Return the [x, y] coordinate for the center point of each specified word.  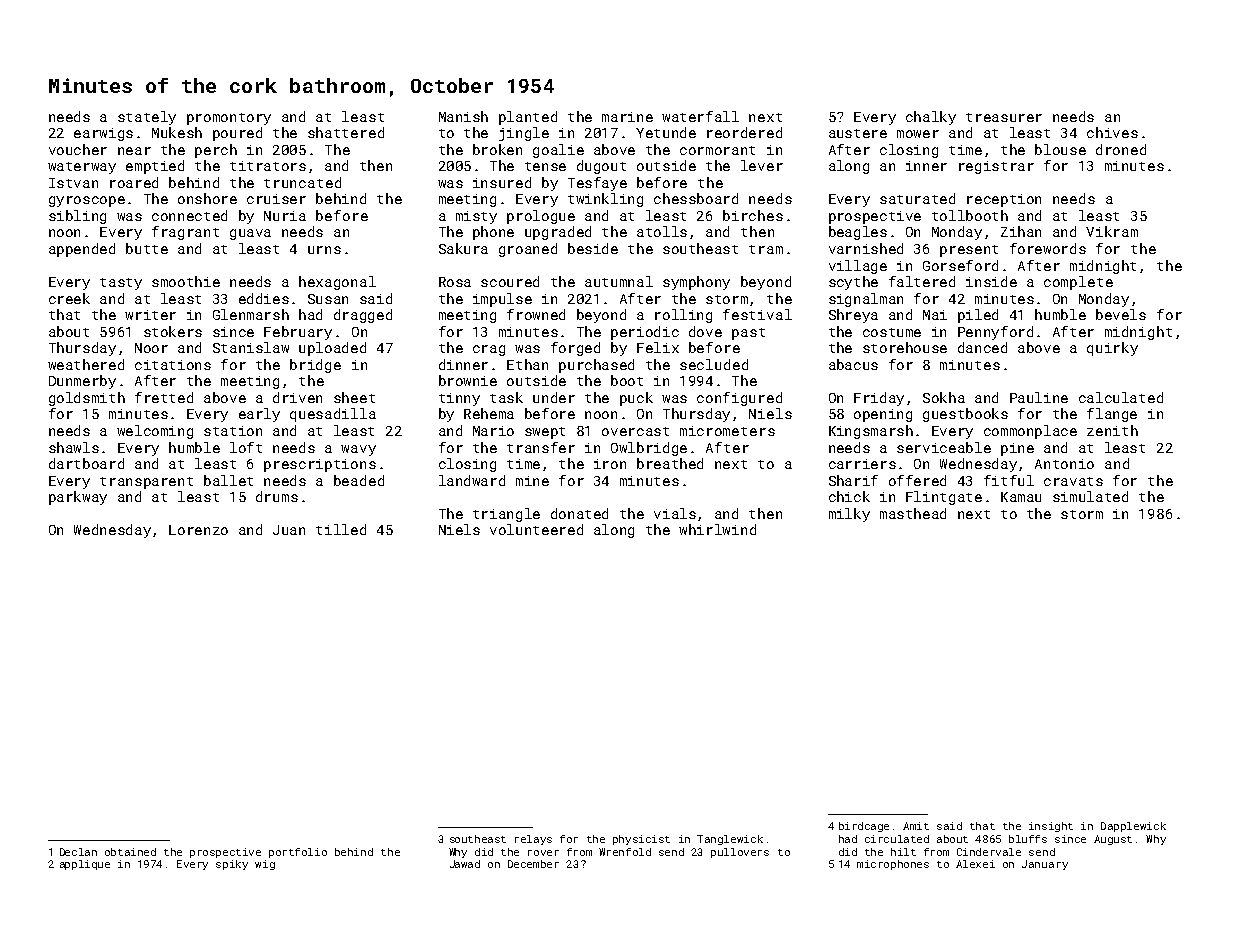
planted [528, 118]
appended [82, 250]
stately [147, 118]
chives [1112, 132]
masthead [913, 513]
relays [533, 840]
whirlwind [717, 529]
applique [85, 865]
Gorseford [960, 265]
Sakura [463, 248]
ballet [228, 480]
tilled [341, 529]
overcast [635, 431]
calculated [1121, 397]
